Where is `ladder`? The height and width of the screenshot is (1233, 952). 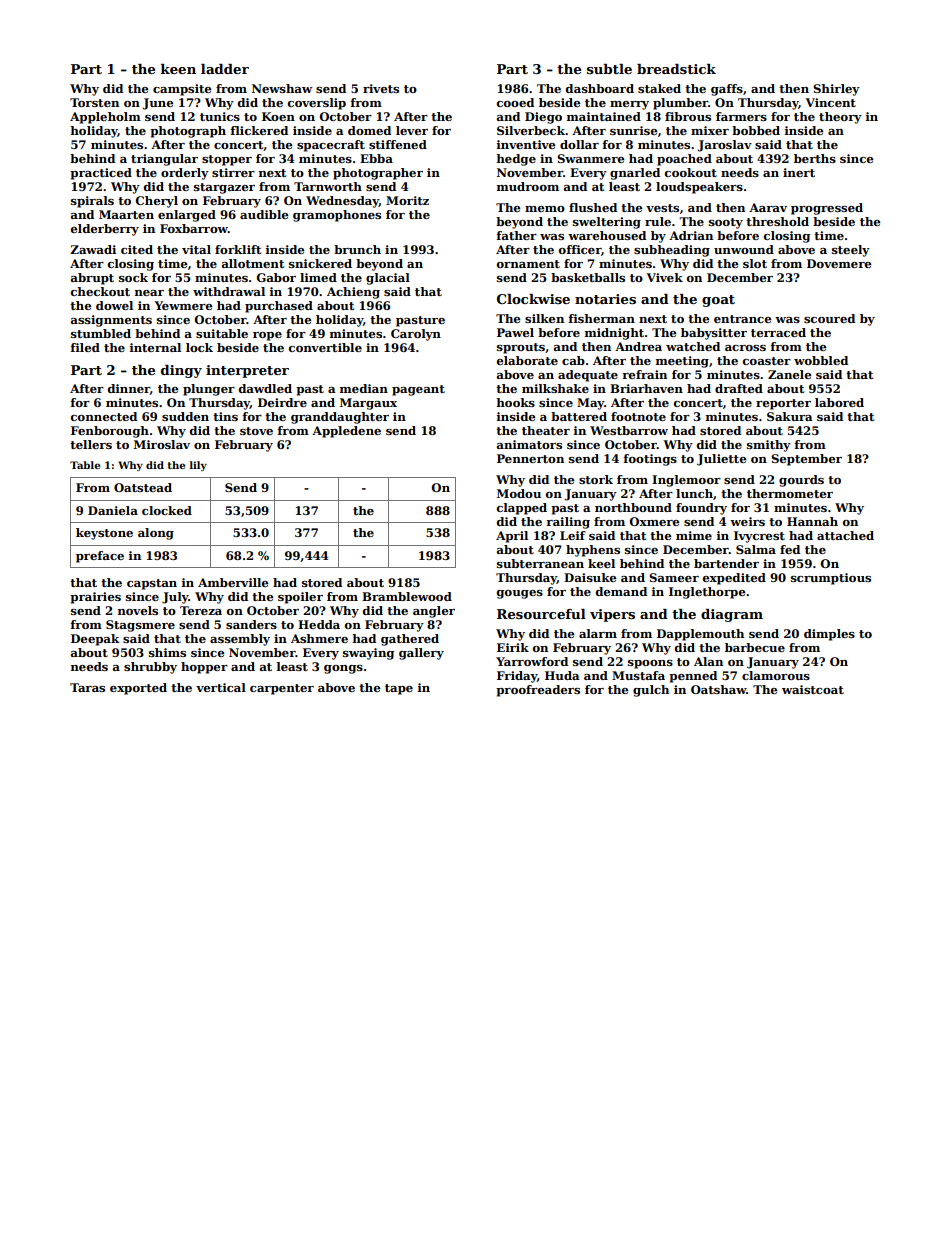 ladder is located at coordinates (225, 69).
